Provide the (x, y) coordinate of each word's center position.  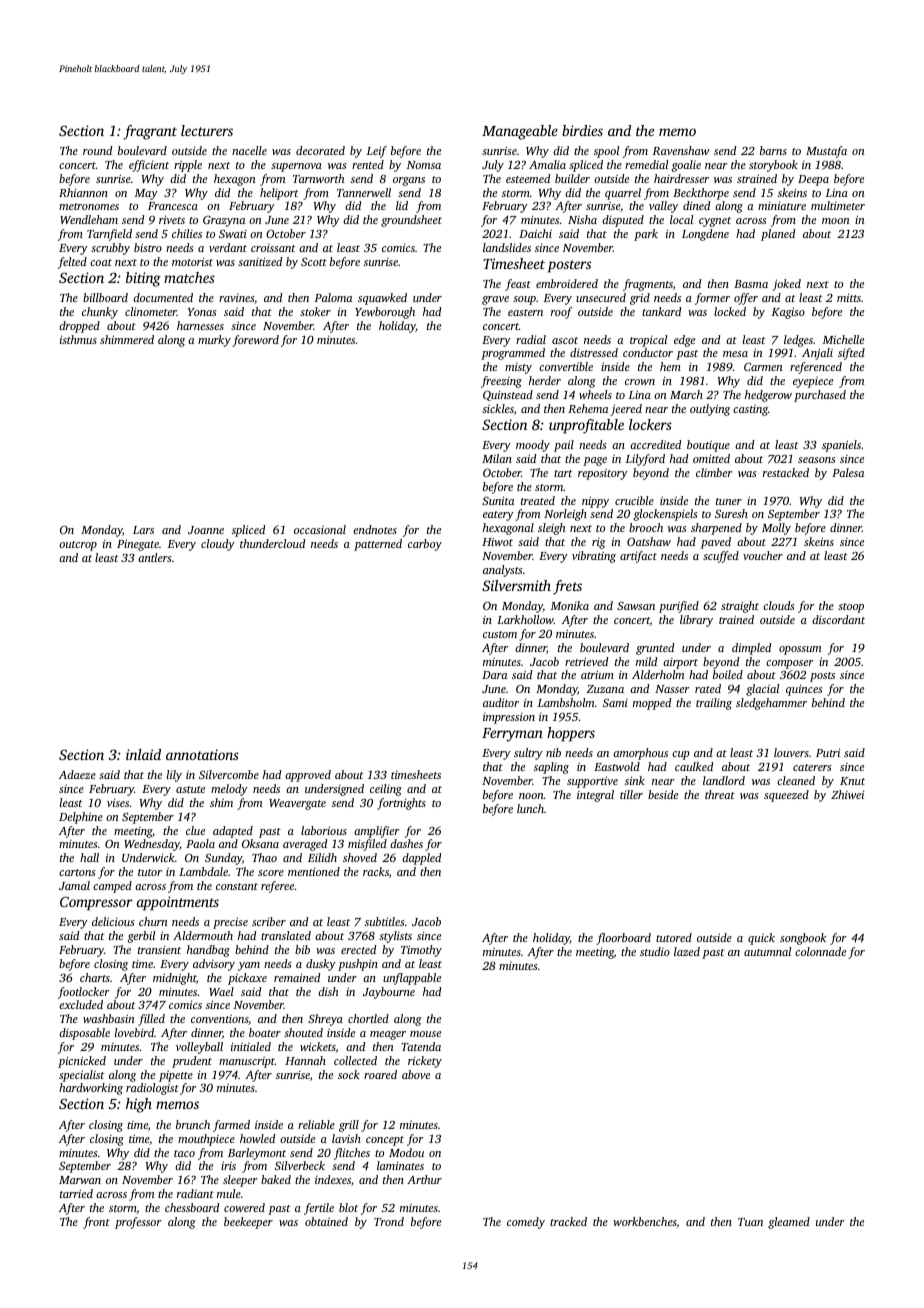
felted (72, 263)
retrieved (586, 661)
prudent (192, 1062)
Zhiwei (847, 794)
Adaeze (77, 774)
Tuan (750, 1222)
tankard (661, 311)
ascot (565, 340)
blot (348, 1207)
